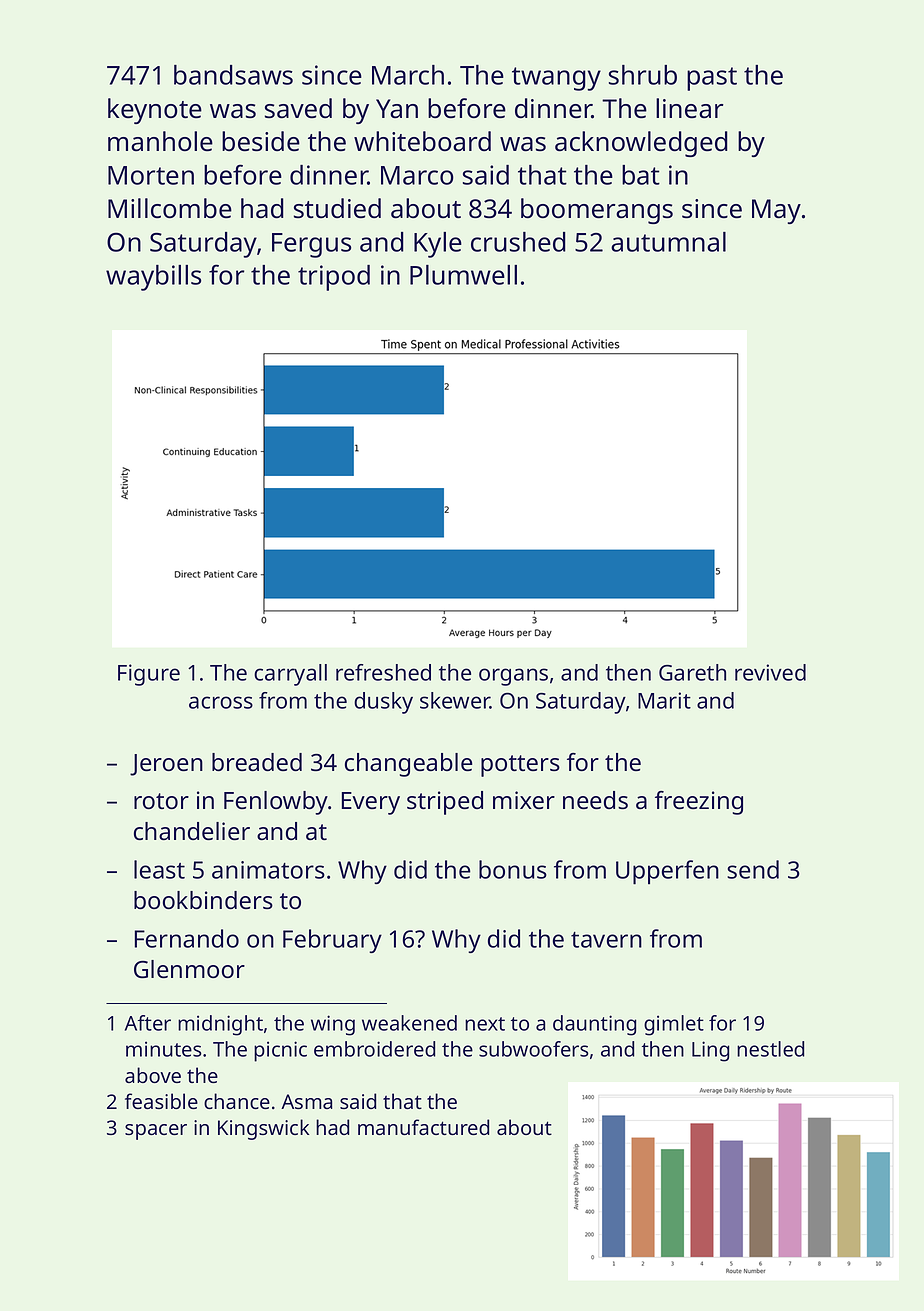 This page has width=924, height=1311. What do you see at coordinates (423, 1127) in the page?
I see `manufactured` at bounding box center [423, 1127].
